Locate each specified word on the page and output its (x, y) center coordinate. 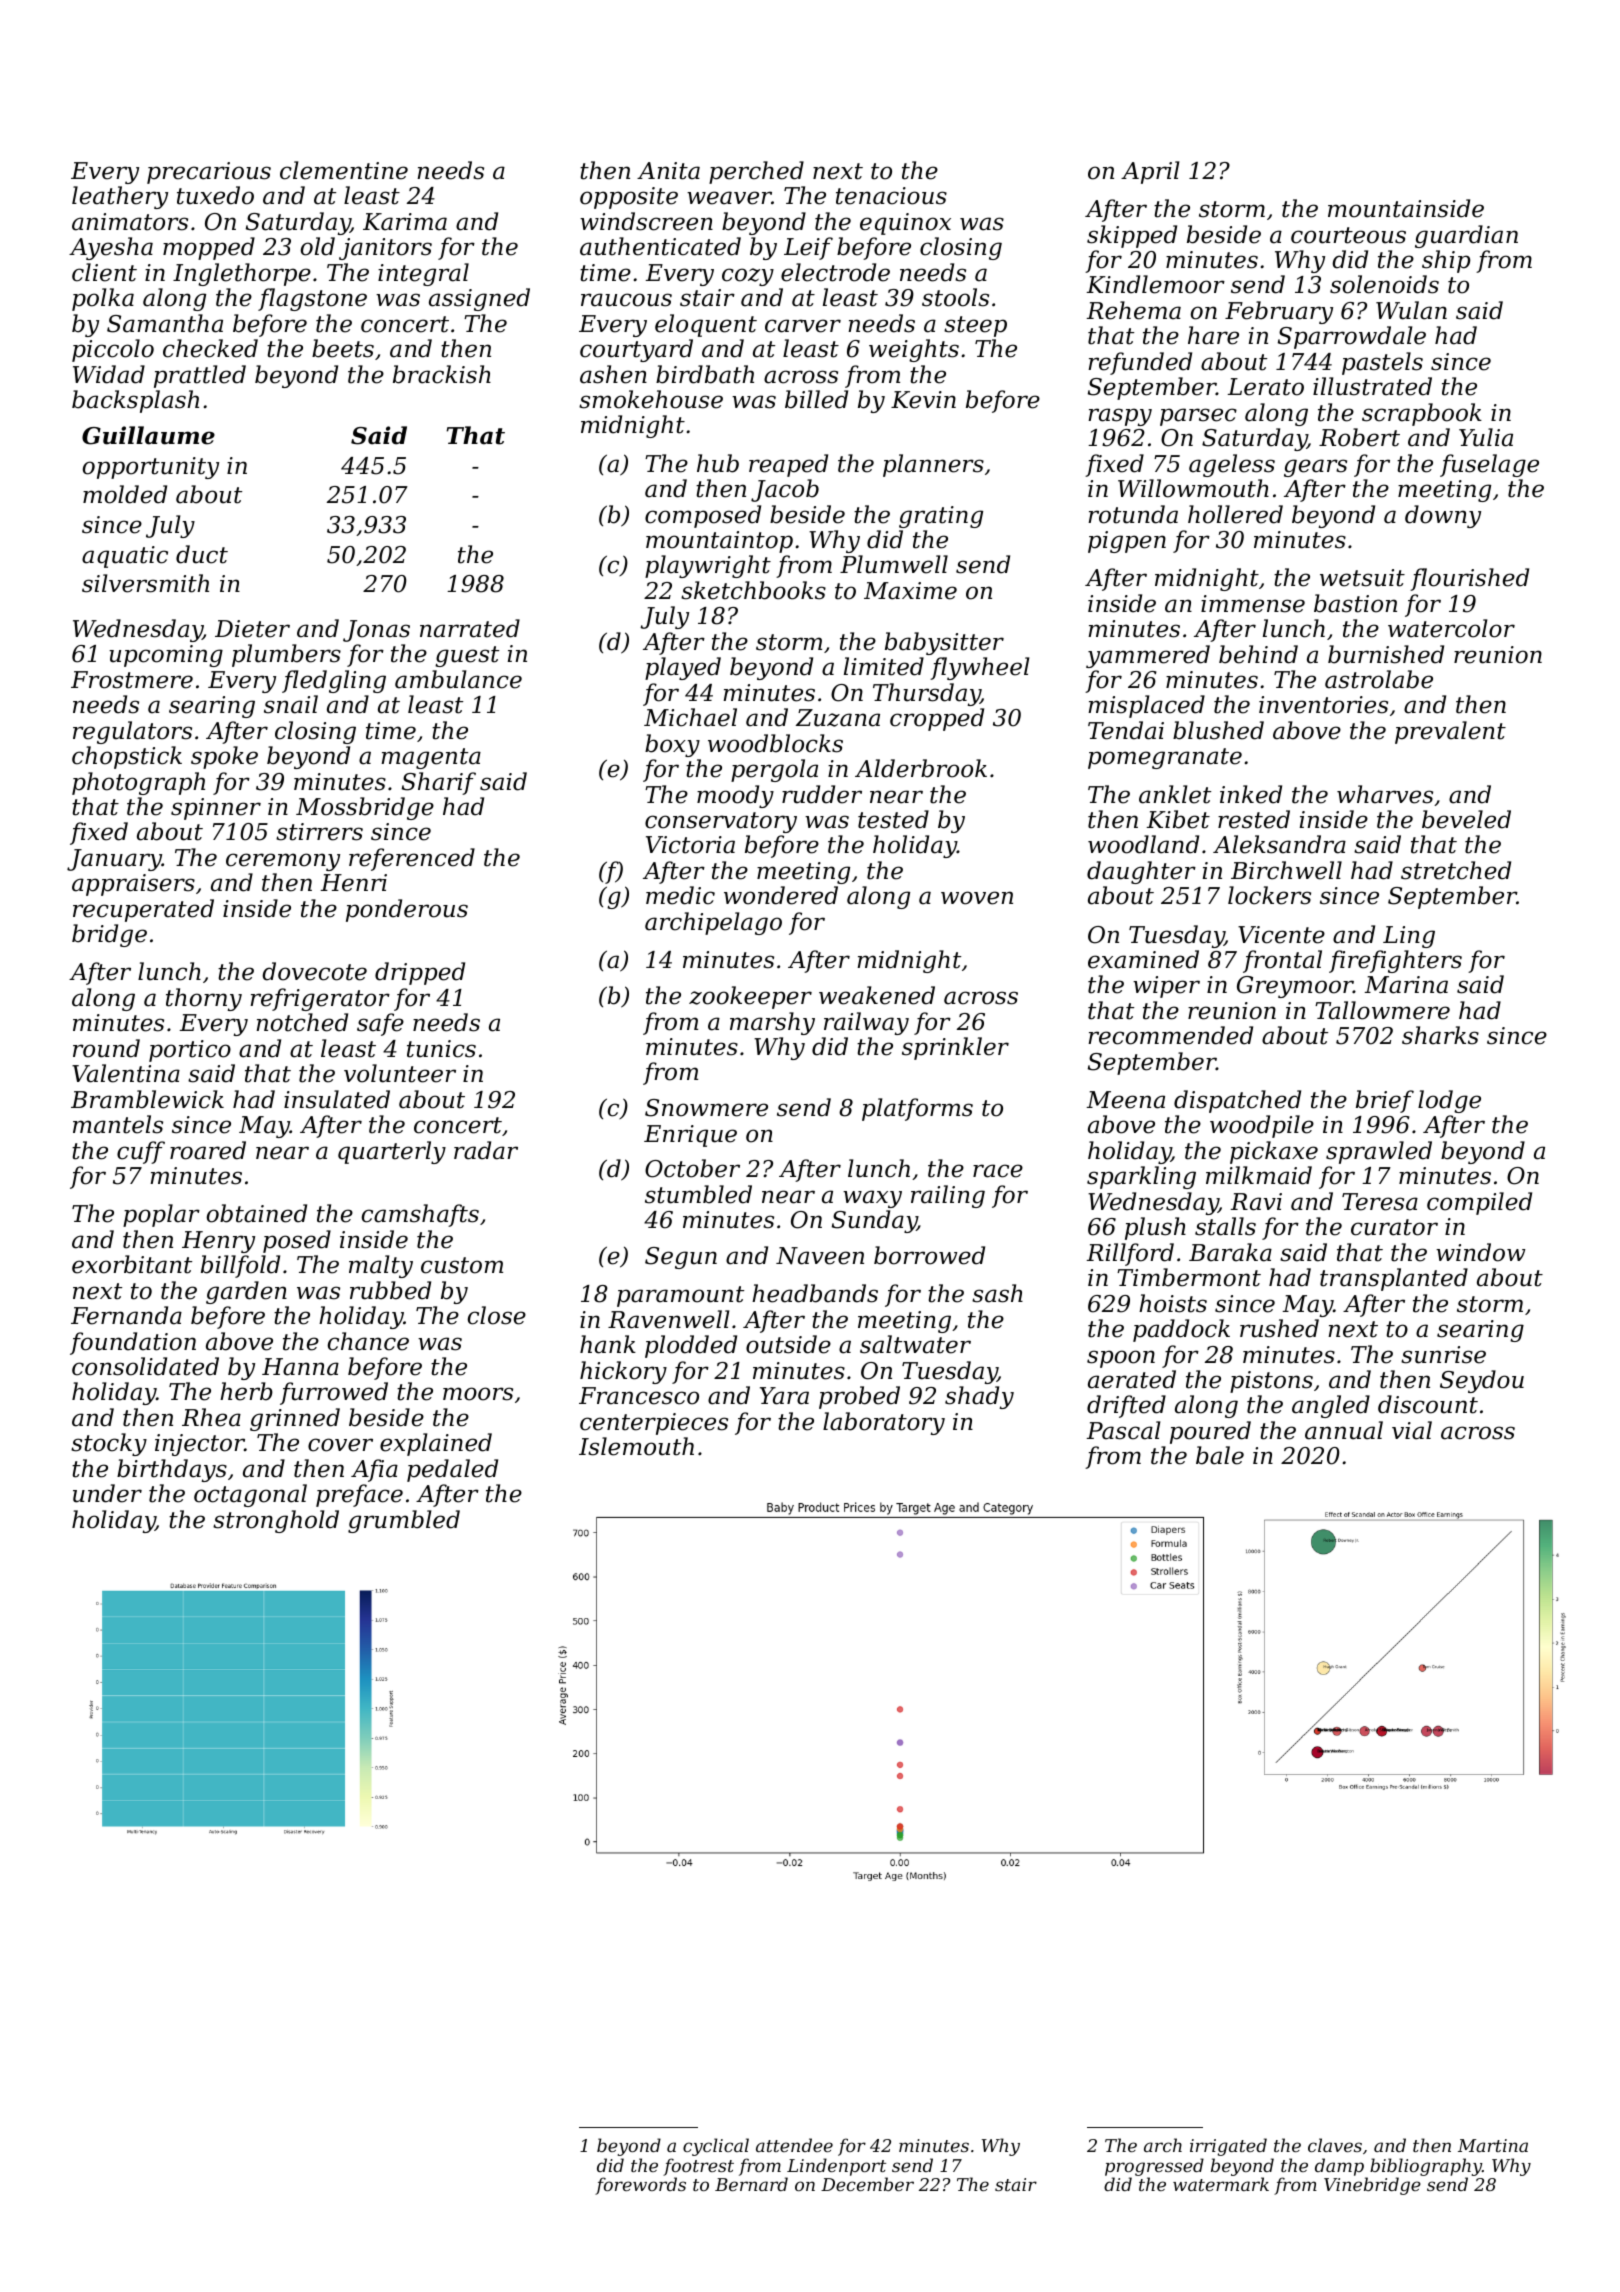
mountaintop (719, 542)
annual (1344, 1430)
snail (291, 704)
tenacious (891, 196)
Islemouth (636, 1446)
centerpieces (654, 1424)
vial (1412, 1430)
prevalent (1450, 732)
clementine (344, 170)
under (107, 1493)
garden (246, 1292)
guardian (1466, 236)
